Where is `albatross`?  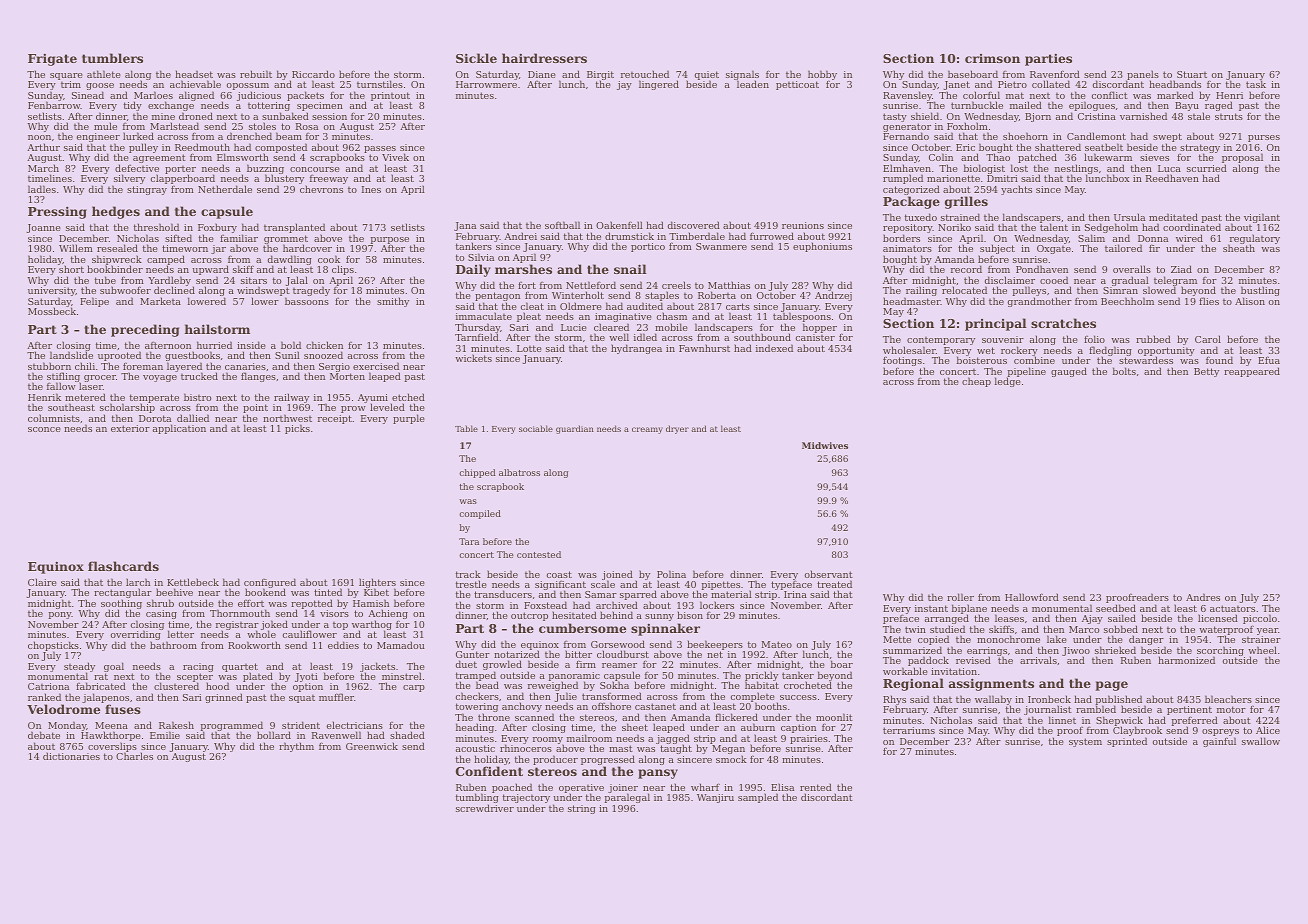
albatross is located at coordinates (519, 472).
